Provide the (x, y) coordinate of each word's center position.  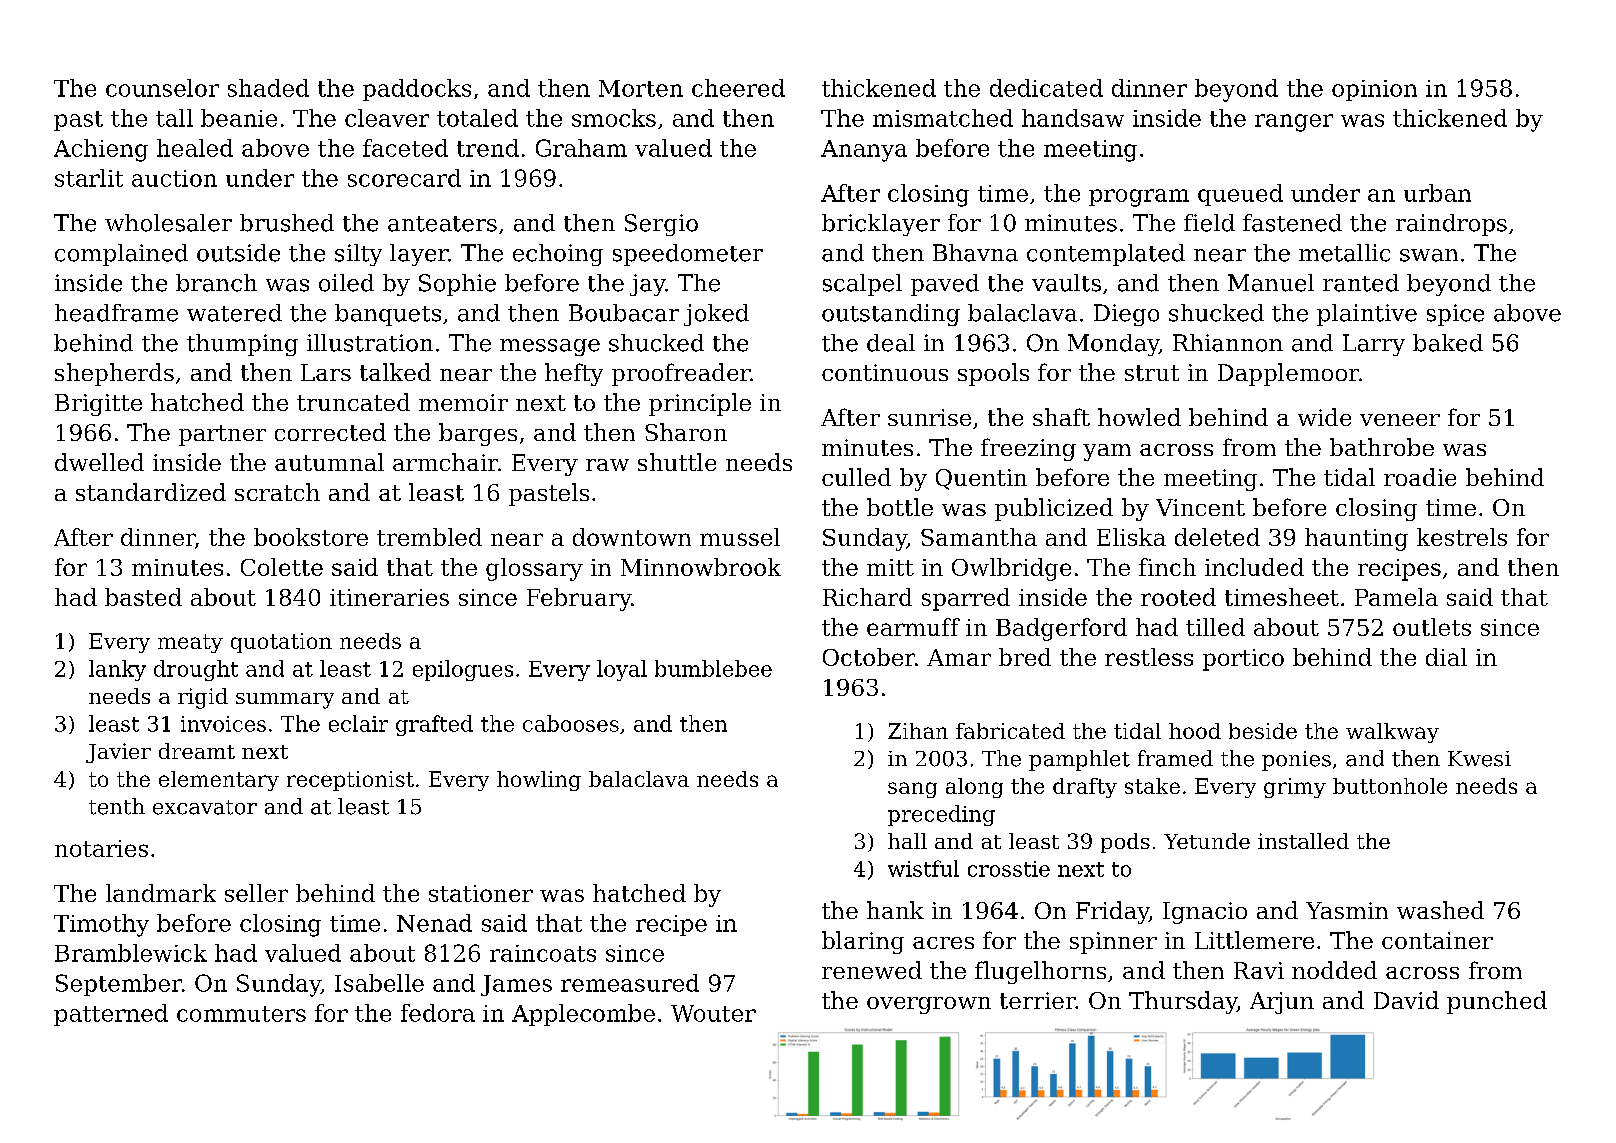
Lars (326, 372)
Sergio (661, 225)
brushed (287, 223)
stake (1152, 786)
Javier (118, 753)
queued (1240, 195)
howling (539, 781)
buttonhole (1390, 786)
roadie (1420, 477)
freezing (1028, 449)
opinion (1374, 90)
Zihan (918, 731)
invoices (223, 724)
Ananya (864, 151)
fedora (438, 1013)
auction (174, 178)
